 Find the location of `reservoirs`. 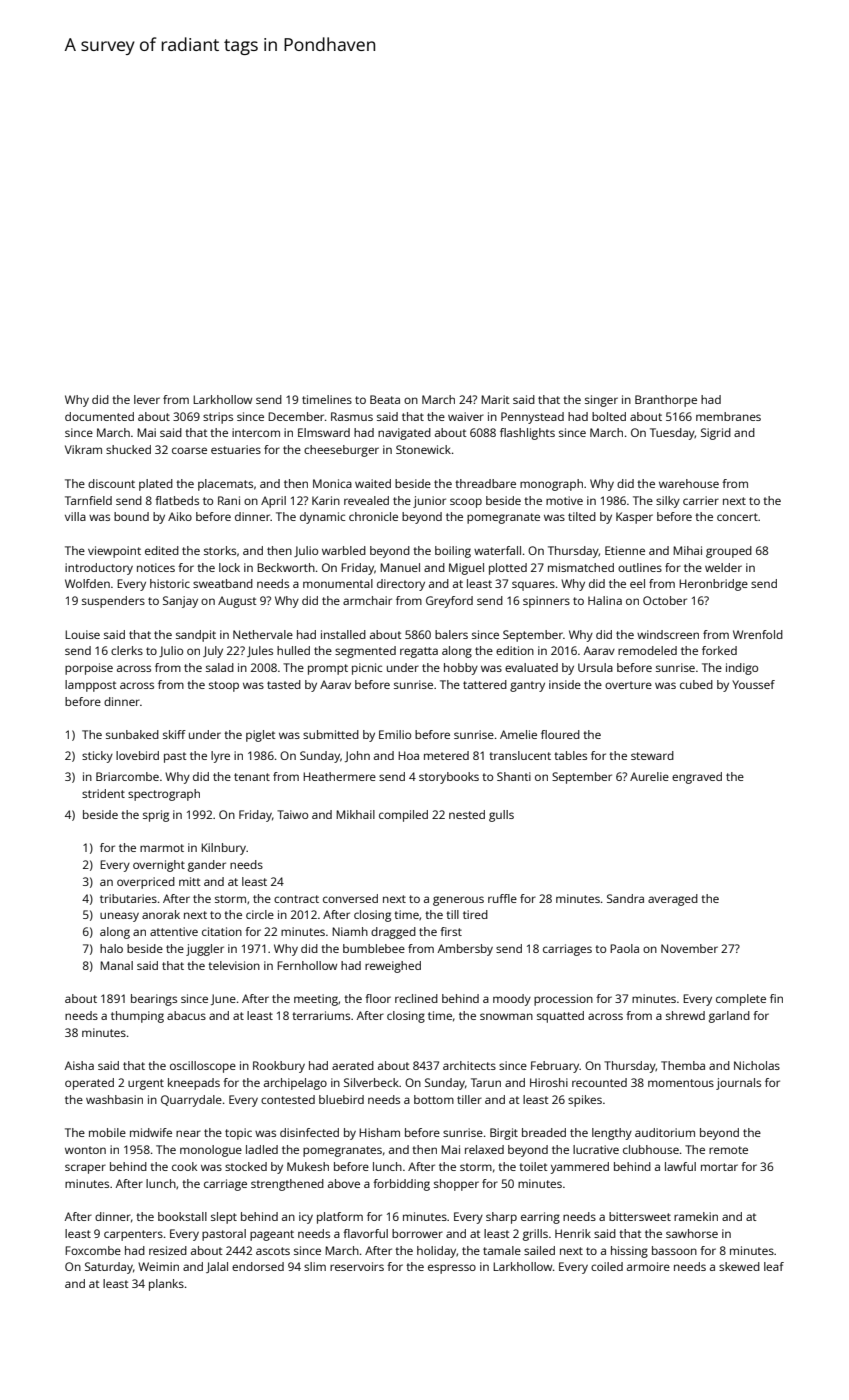

reservoirs is located at coordinates (357, 1266).
